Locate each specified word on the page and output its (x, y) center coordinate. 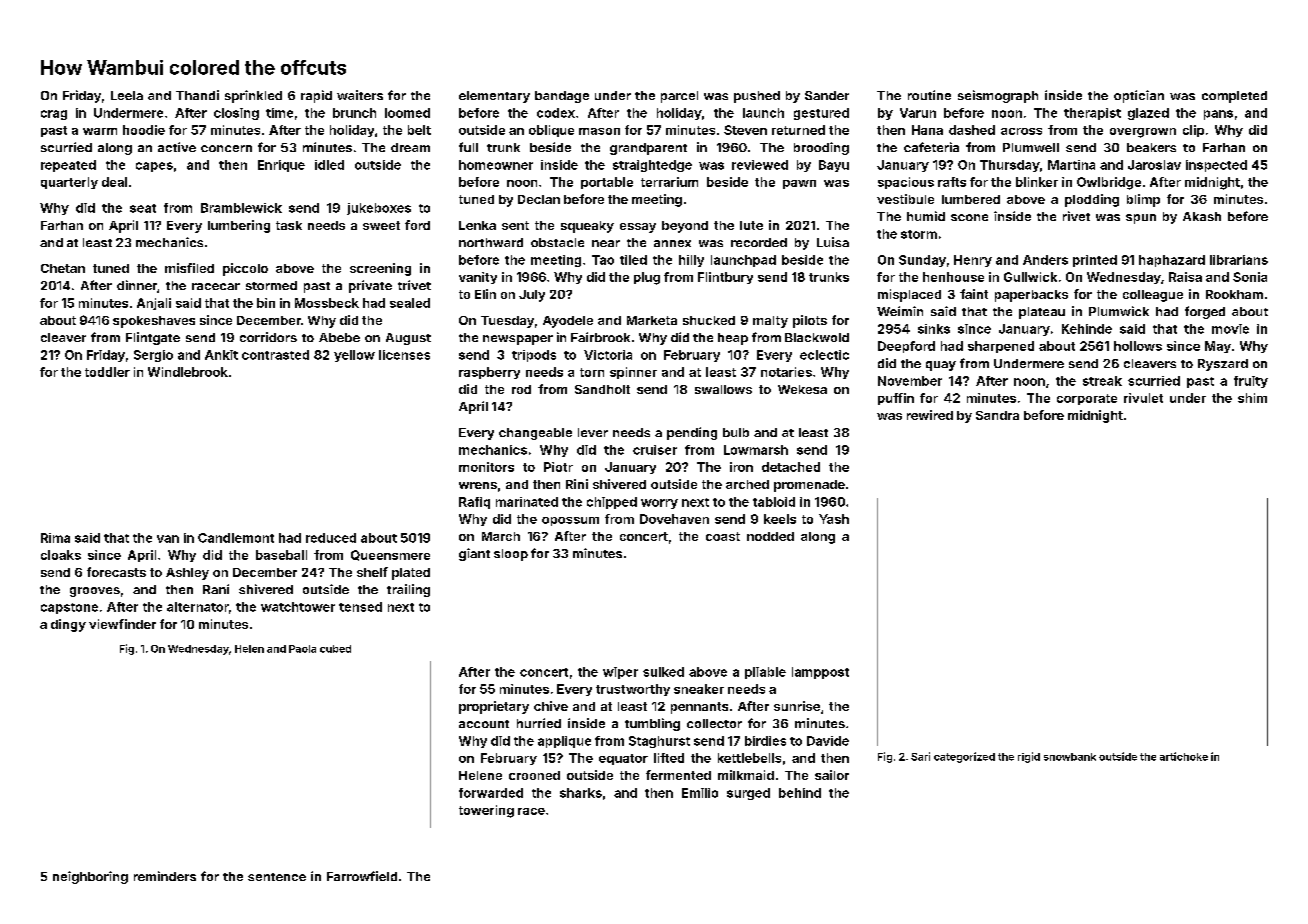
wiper (620, 673)
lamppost (820, 673)
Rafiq (474, 503)
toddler (107, 372)
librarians (1239, 260)
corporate (1087, 399)
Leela (127, 95)
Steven (745, 130)
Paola (302, 649)
